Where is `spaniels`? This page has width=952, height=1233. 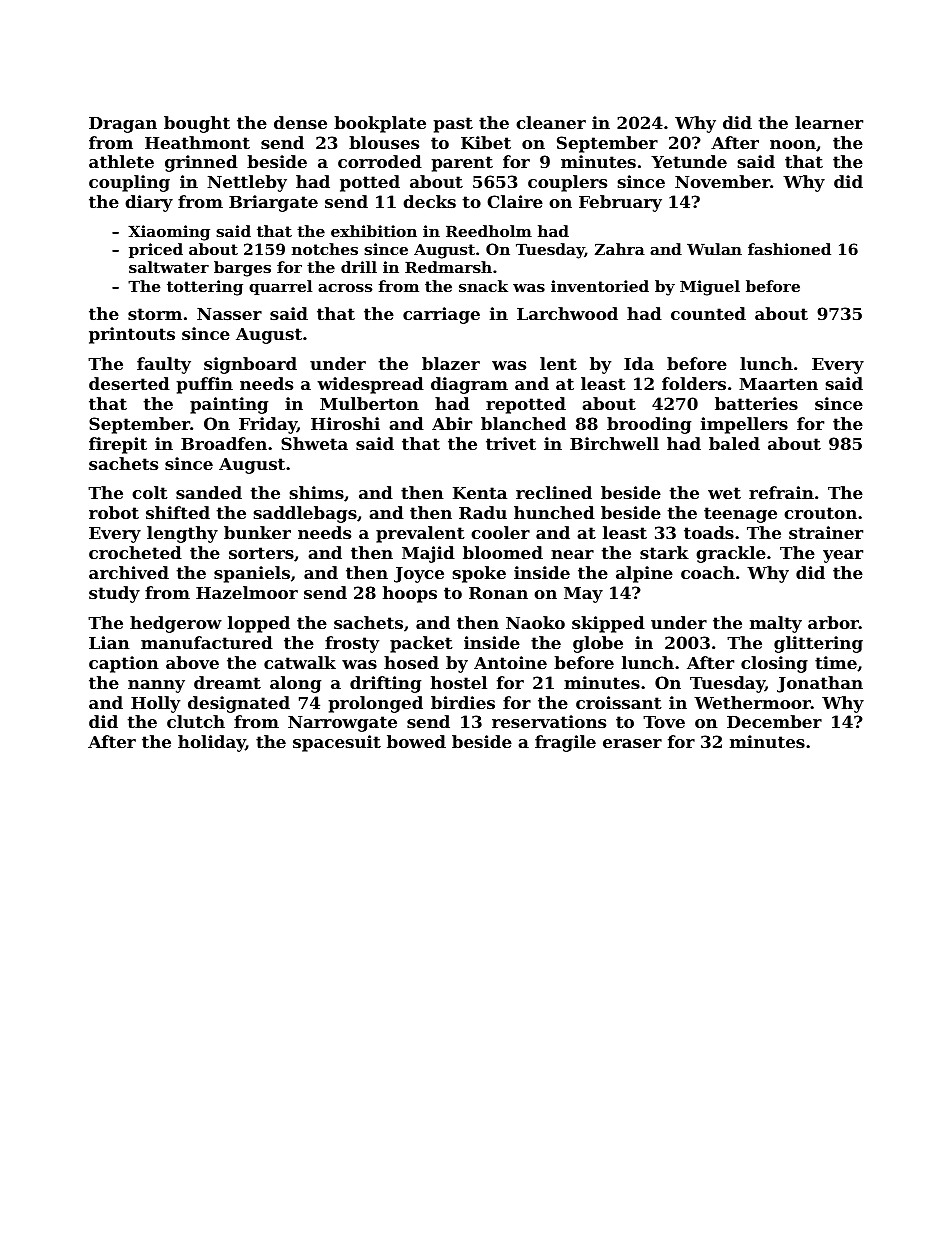
spaniels is located at coordinates (252, 574).
